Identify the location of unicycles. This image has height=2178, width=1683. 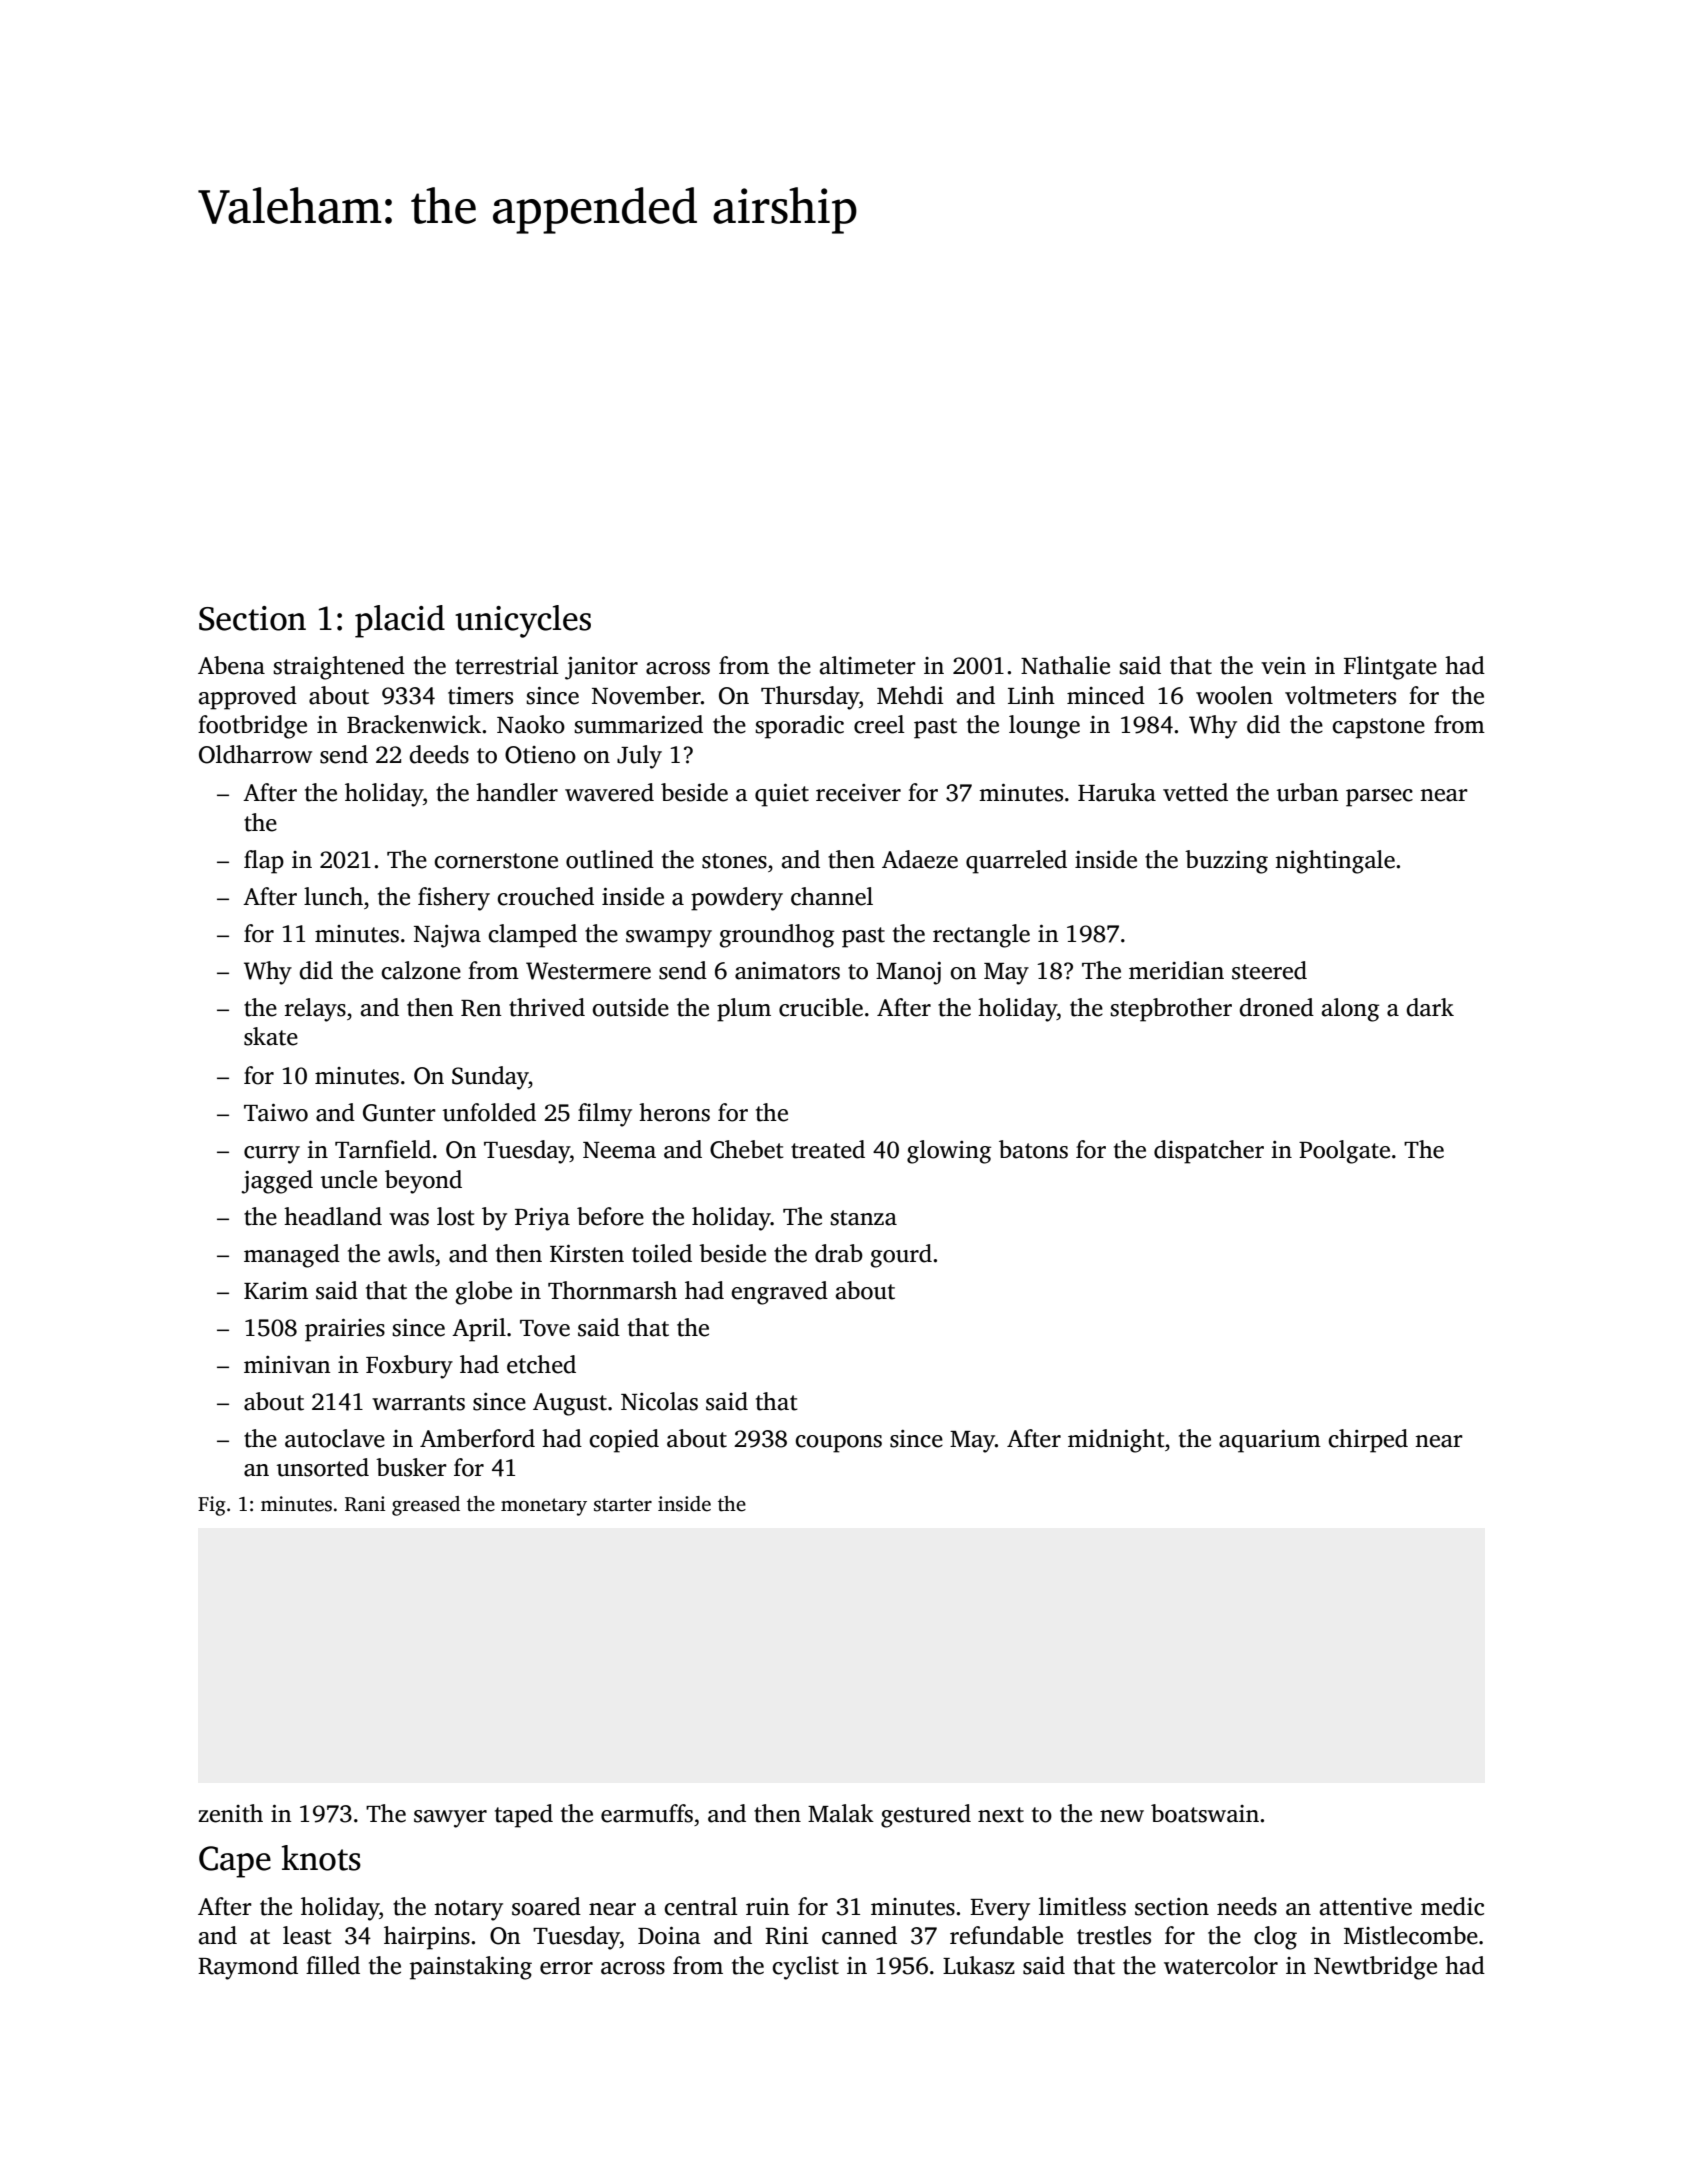
(523, 621).
